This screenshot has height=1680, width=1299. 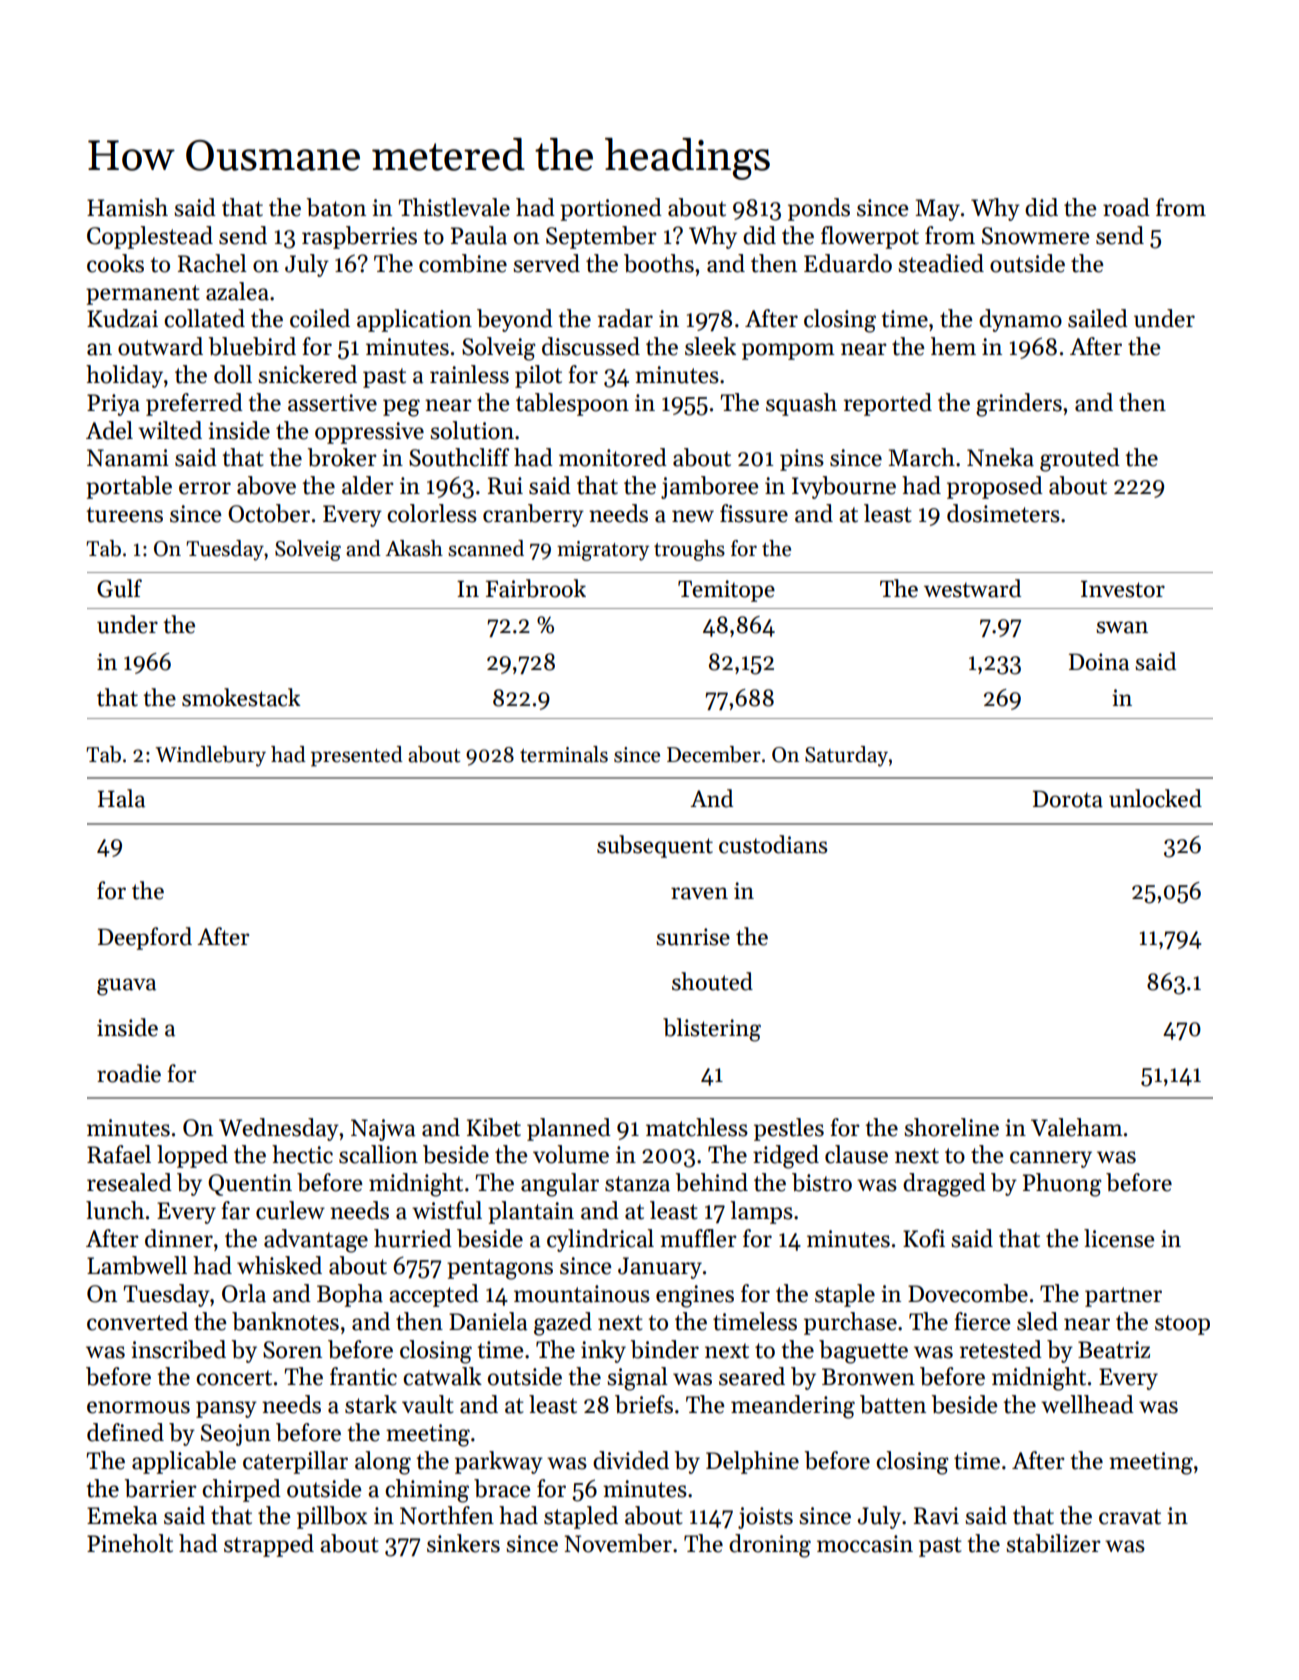 I want to click on steadied, so click(x=941, y=263).
